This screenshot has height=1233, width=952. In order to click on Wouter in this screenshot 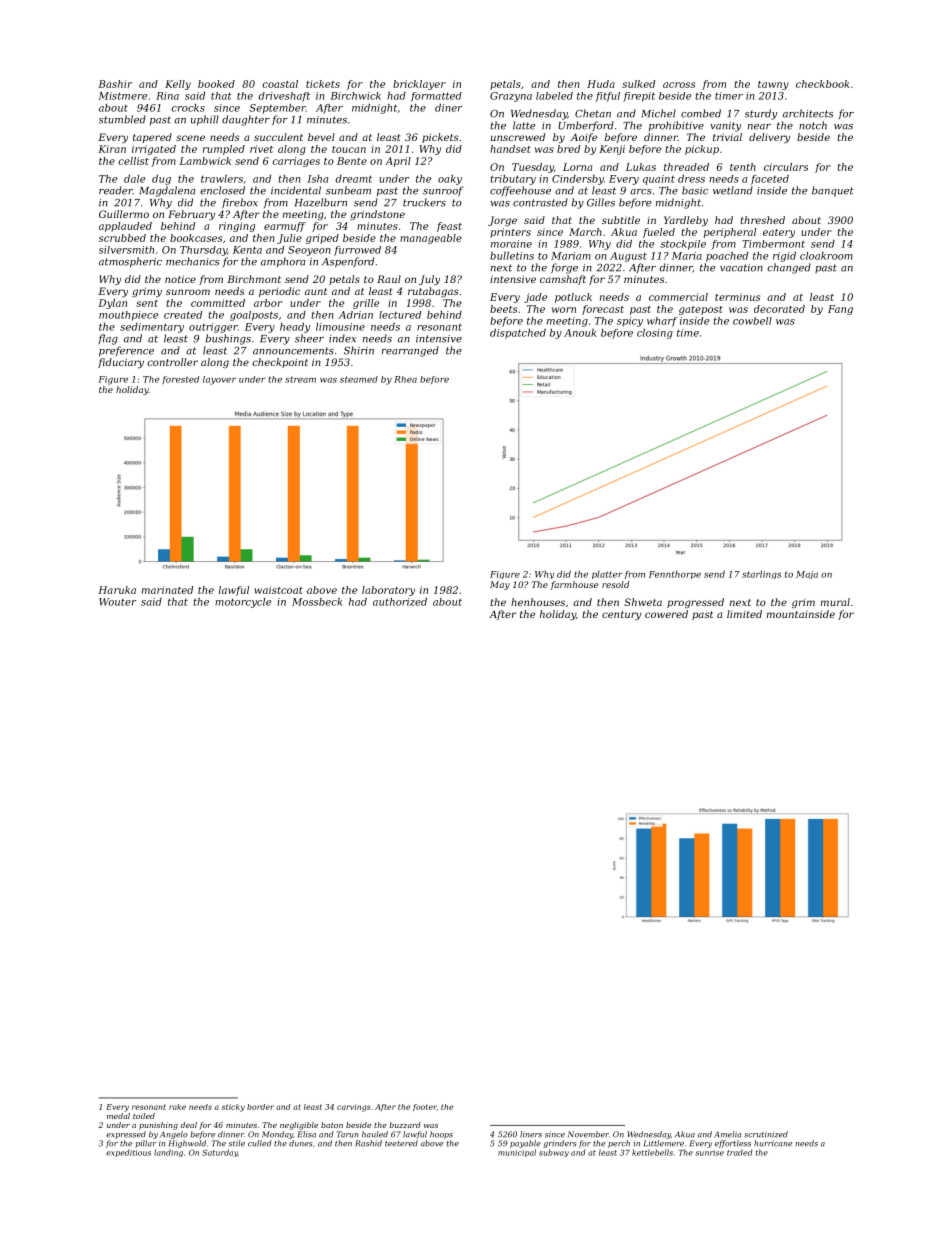, I will do `click(117, 602)`.
